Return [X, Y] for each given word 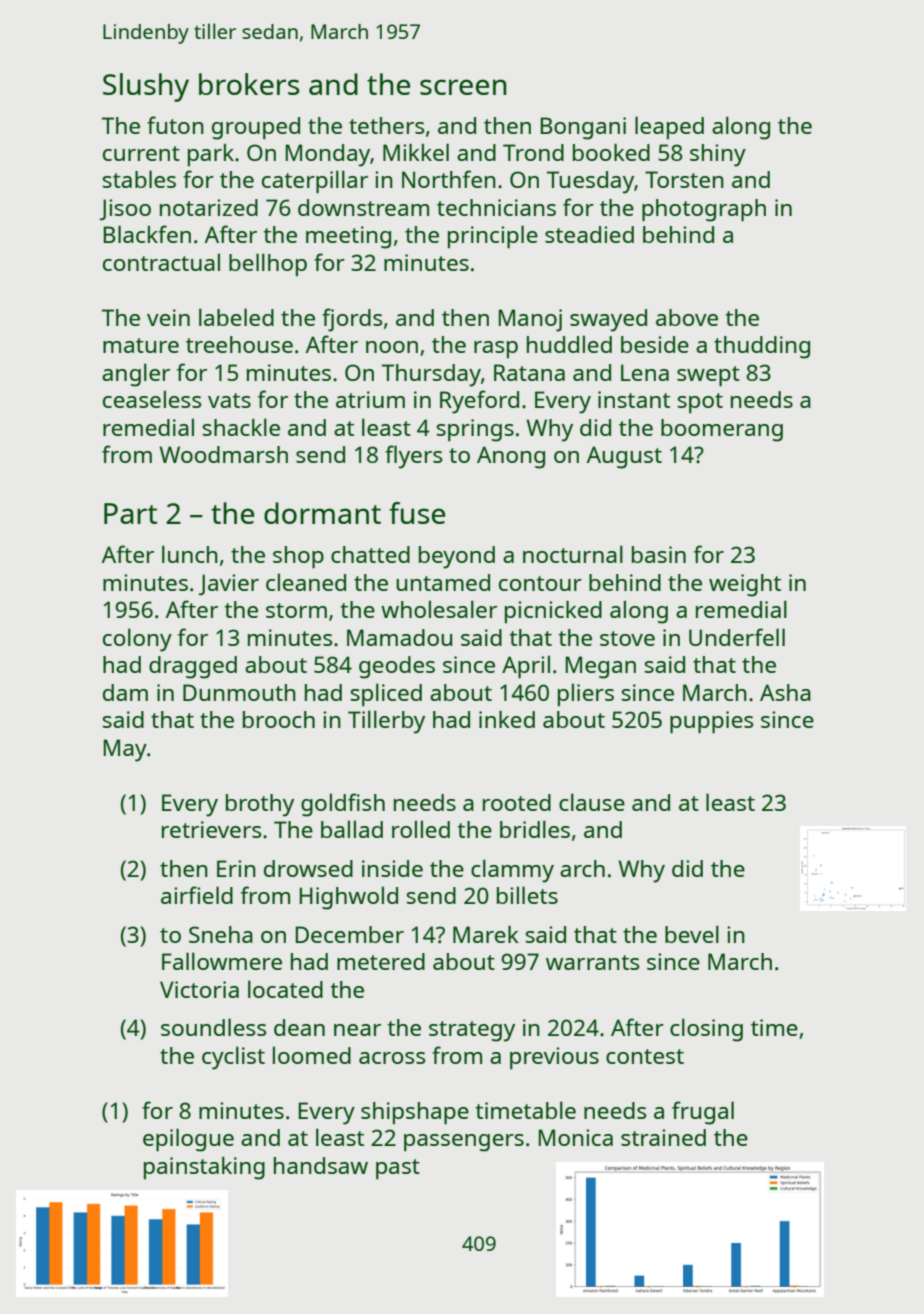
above [687, 317]
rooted [517, 802]
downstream [363, 207]
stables [139, 179]
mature [141, 345]
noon [392, 347]
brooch [279, 719]
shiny [718, 155]
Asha [785, 692]
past [398, 1169]
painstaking [204, 1168]
